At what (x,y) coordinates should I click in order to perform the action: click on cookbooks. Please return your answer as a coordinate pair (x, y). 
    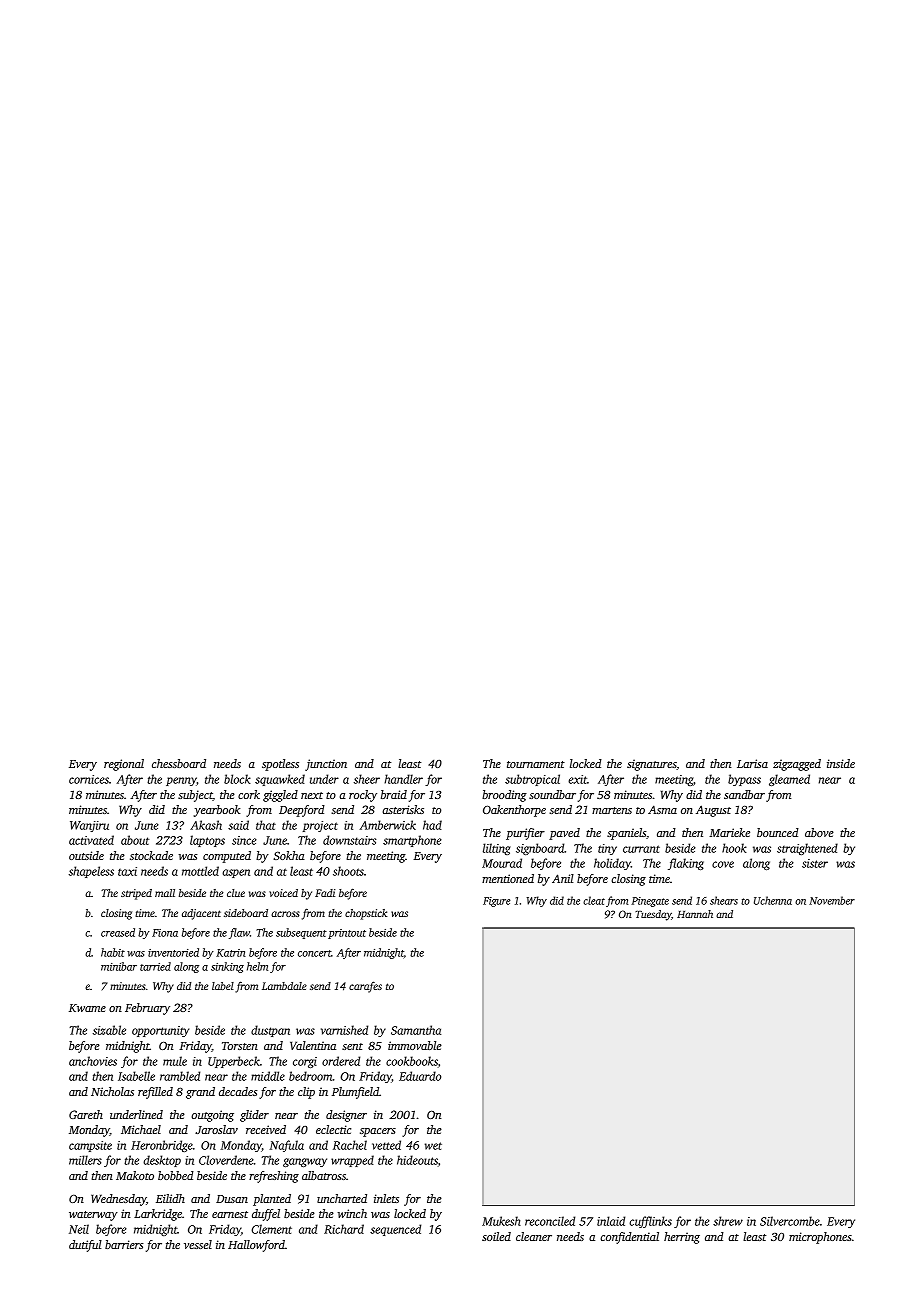
    Looking at the image, I should click on (412, 1061).
